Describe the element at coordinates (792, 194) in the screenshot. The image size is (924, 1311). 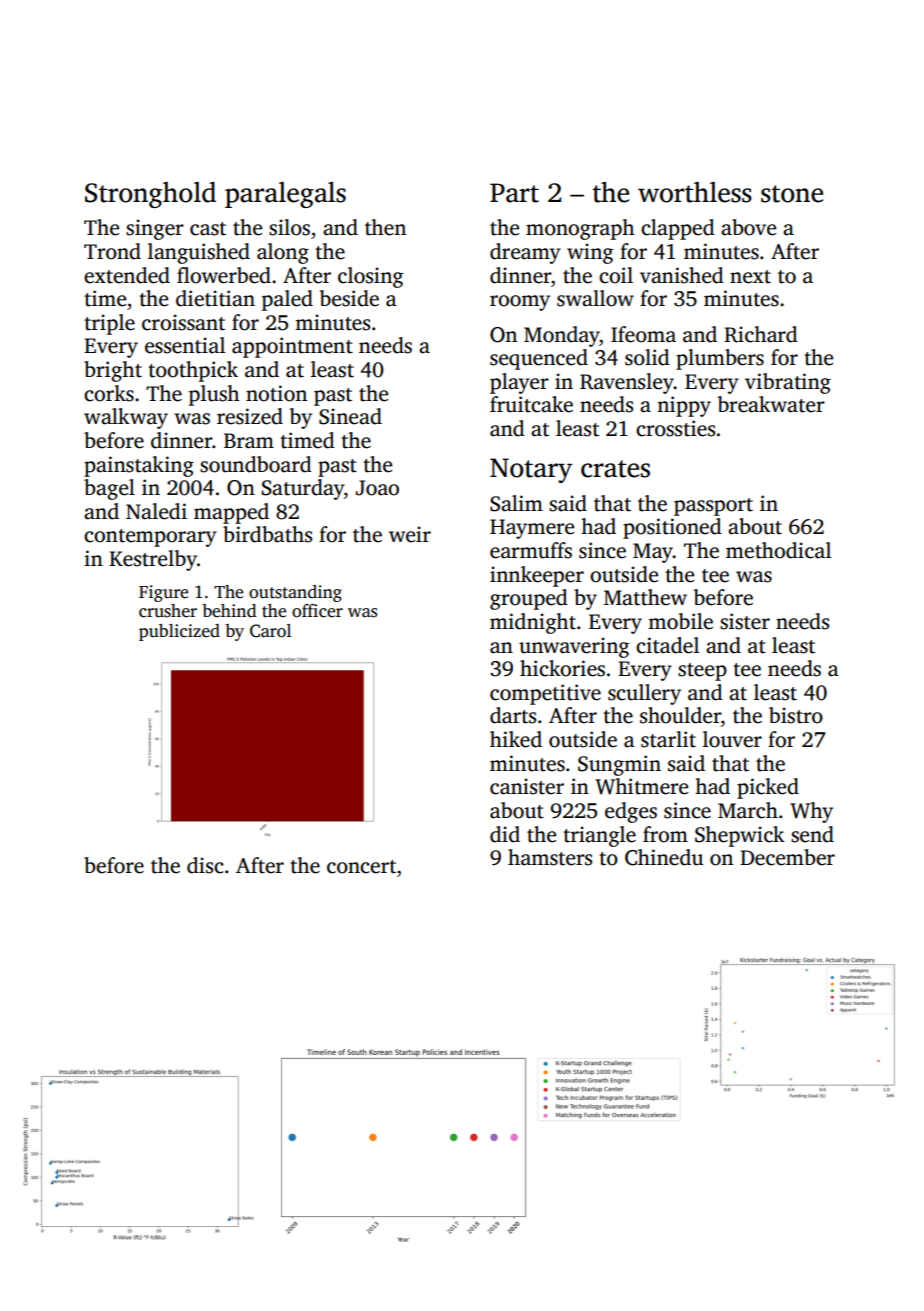
I see `stone` at that location.
